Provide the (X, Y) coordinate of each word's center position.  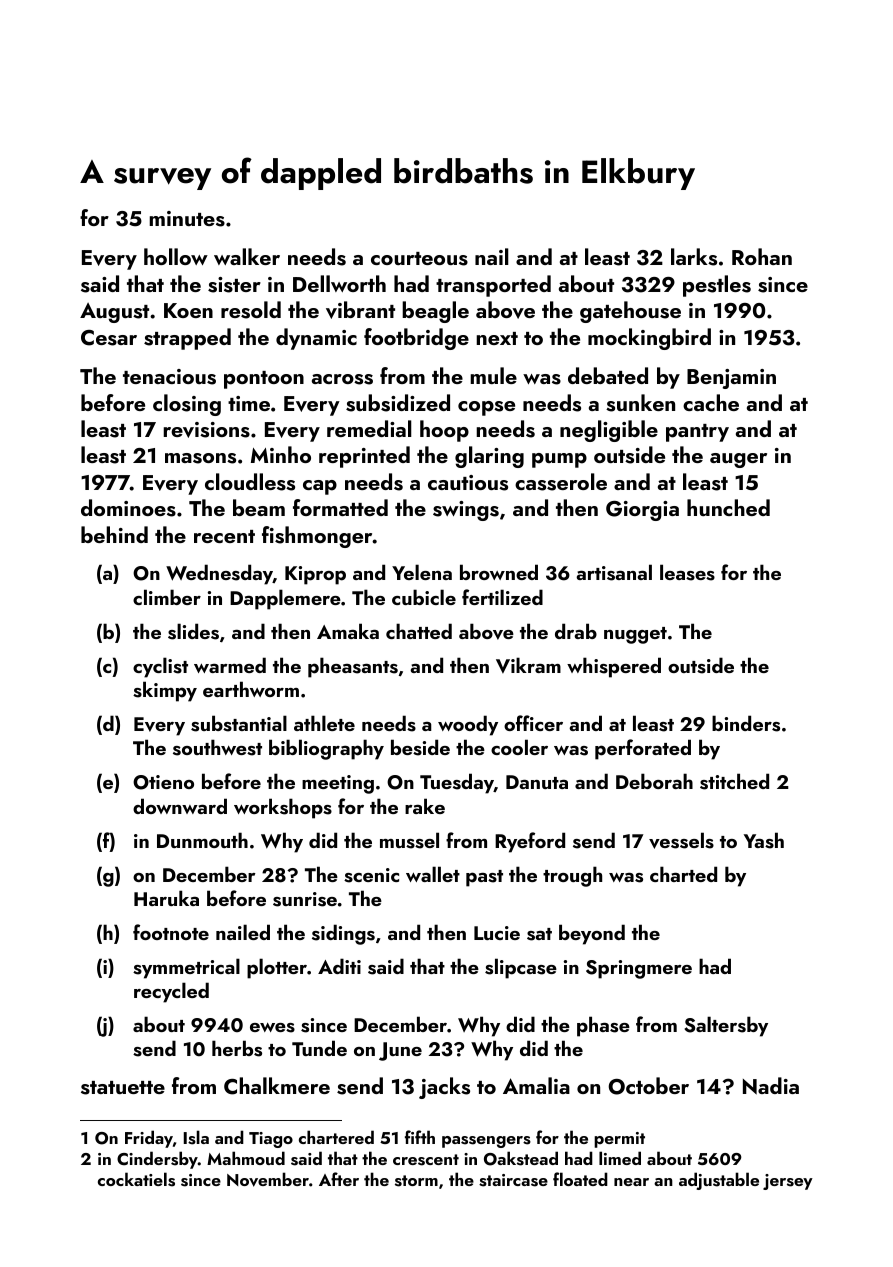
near (631, 1182)
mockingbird (649, 339)
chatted (419, 631)
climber (167, 597)
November (268, 1179)
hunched (728, 507)
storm (416, 1181)
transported (493, 286)
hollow (176, 256)
